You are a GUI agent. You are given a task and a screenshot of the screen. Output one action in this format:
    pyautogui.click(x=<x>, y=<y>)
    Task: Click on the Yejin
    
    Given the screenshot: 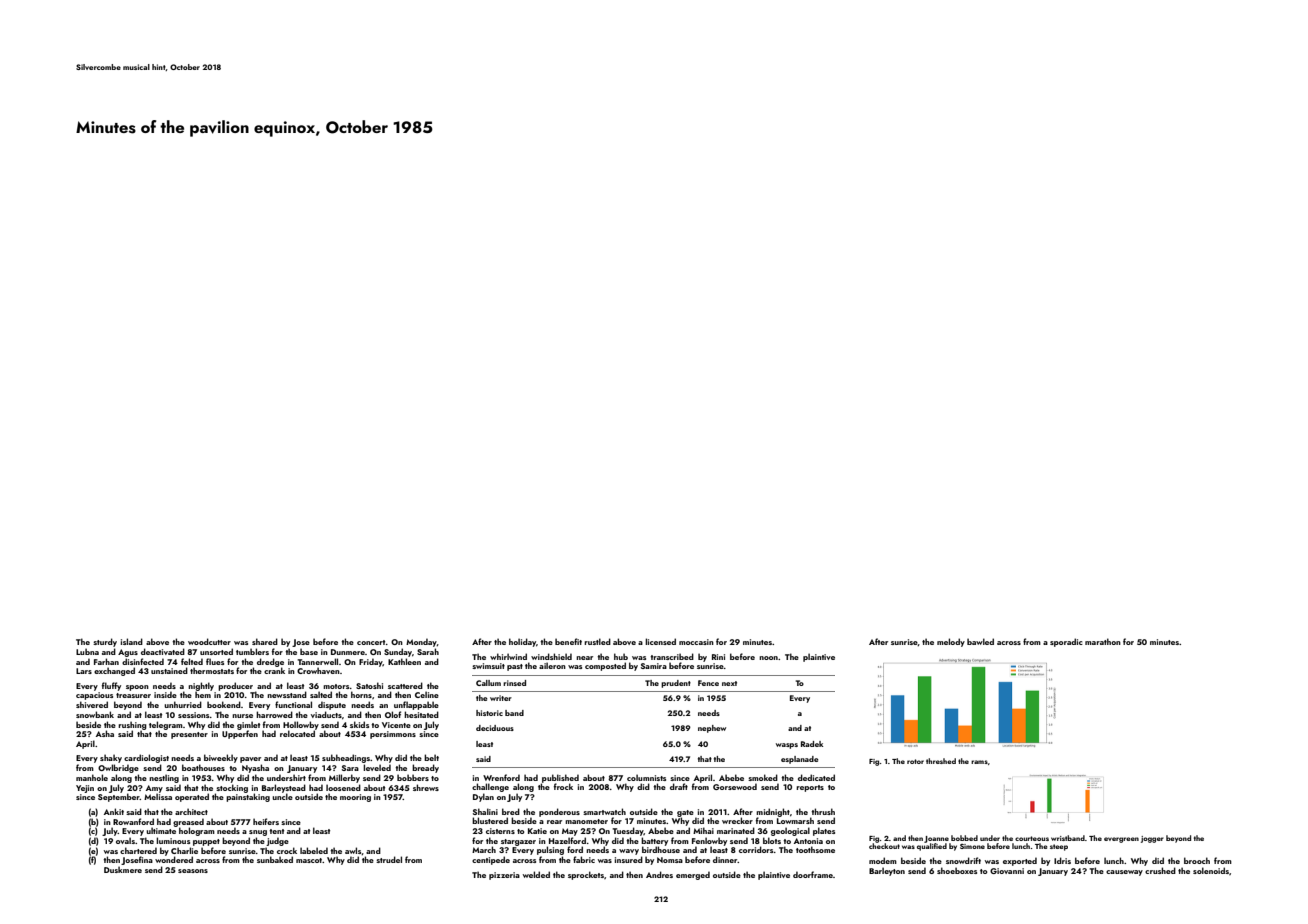 What is the action you would take?
    pyautogui.click(x=85, y=789)
